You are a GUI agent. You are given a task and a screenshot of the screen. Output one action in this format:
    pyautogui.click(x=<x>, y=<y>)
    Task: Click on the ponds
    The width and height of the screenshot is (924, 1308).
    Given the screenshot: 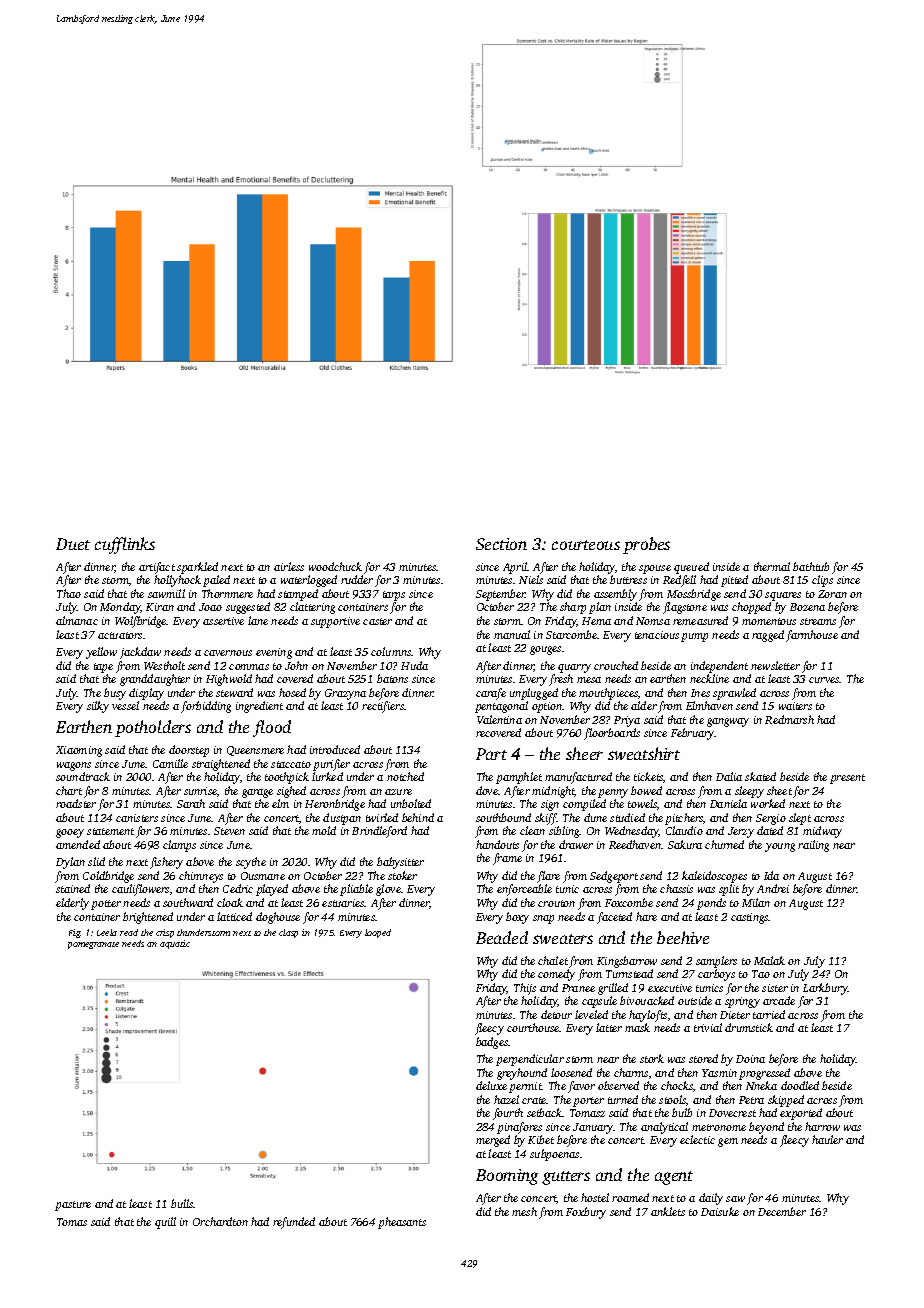 What is the action you would take?
    pyautogui.click(x=711, y=904)
